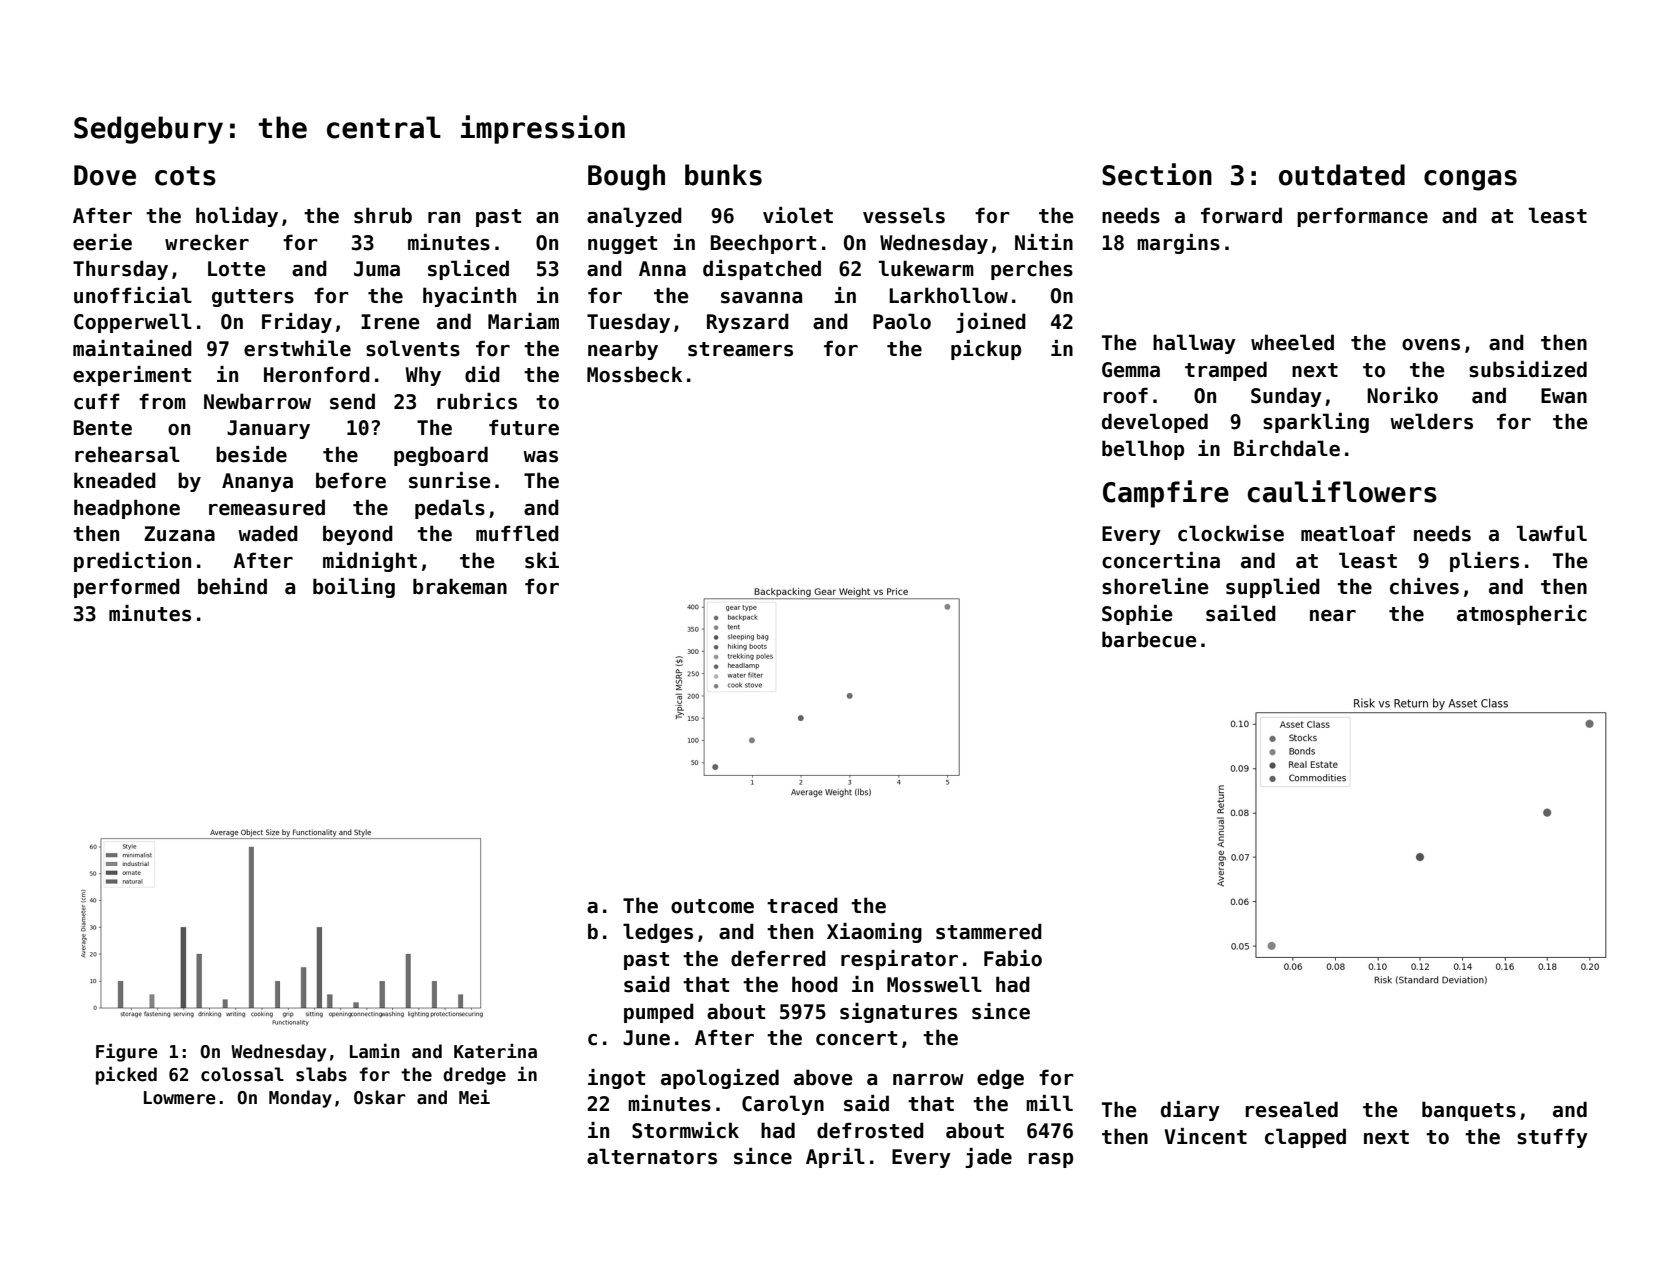  I want to click on barbecue, so click(1149, 639).
